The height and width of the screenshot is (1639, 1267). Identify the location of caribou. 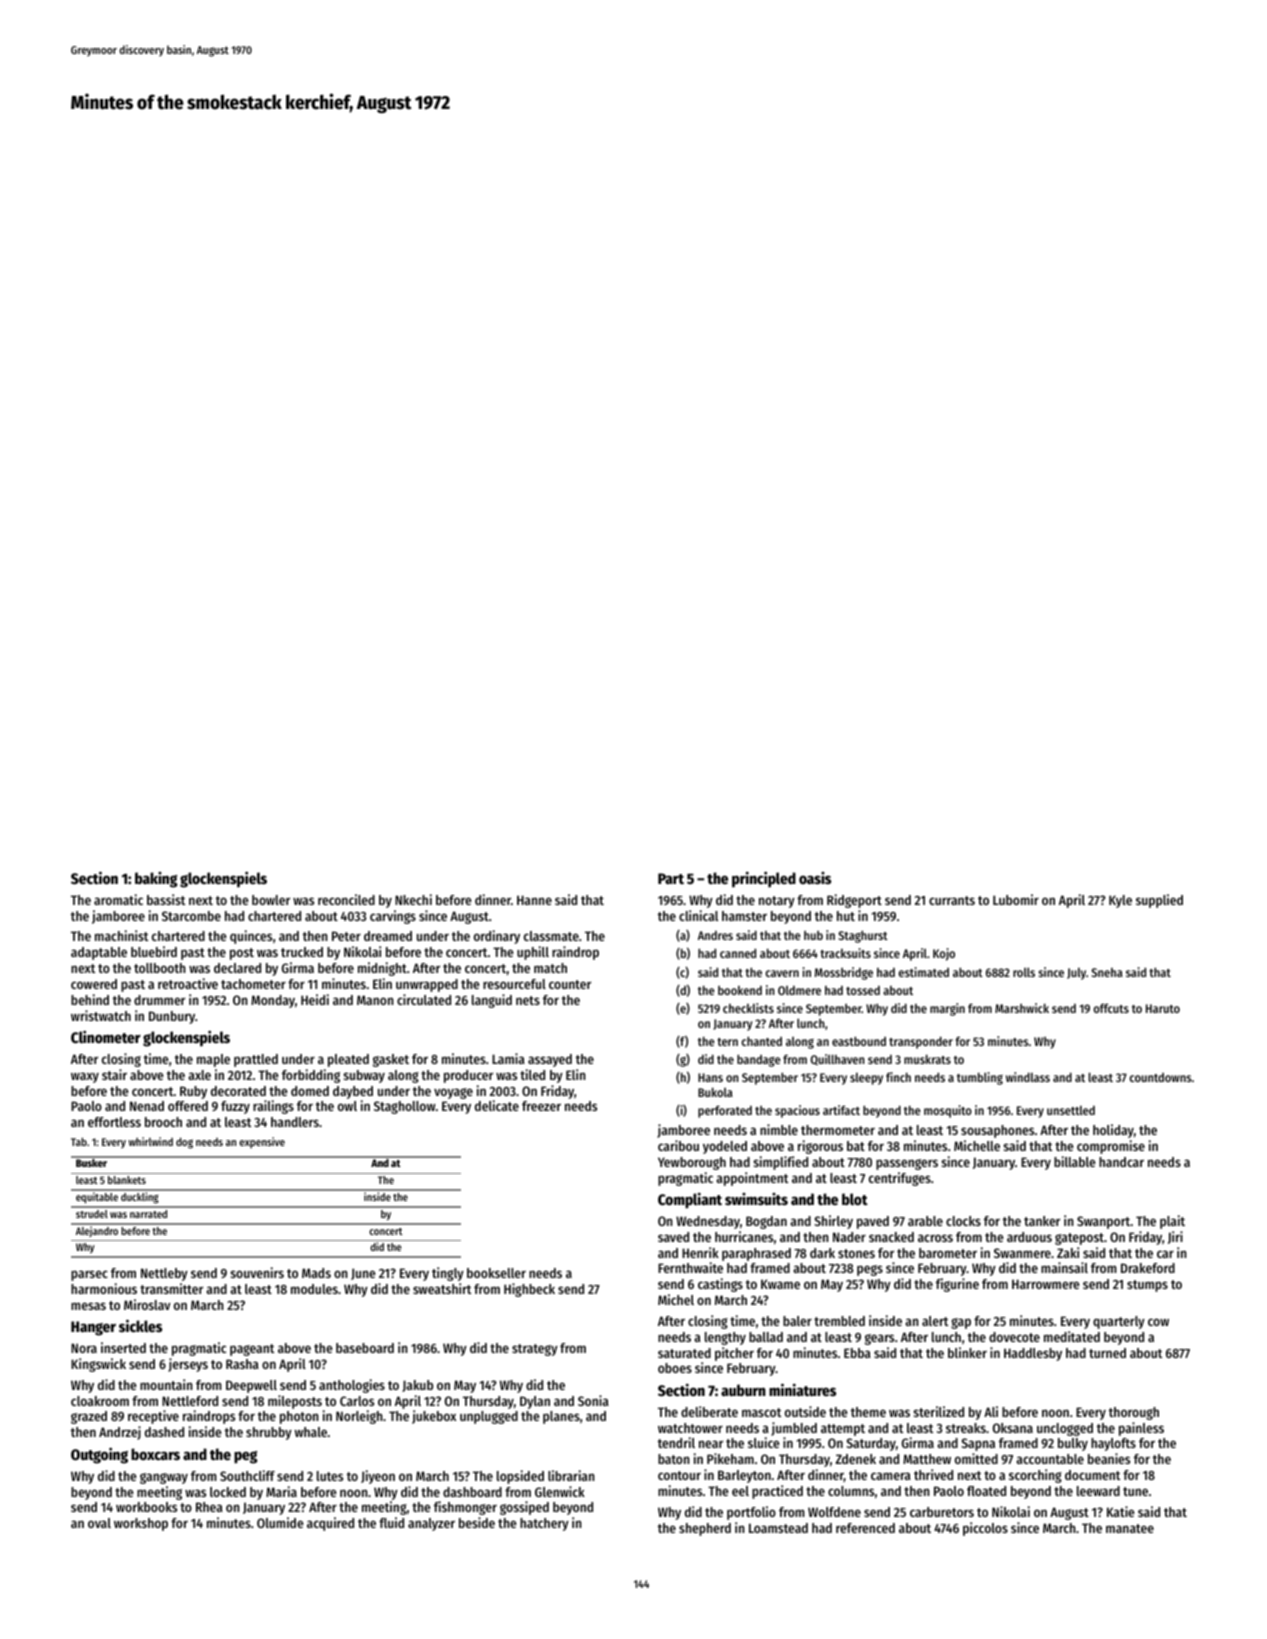
(678, 1145).
